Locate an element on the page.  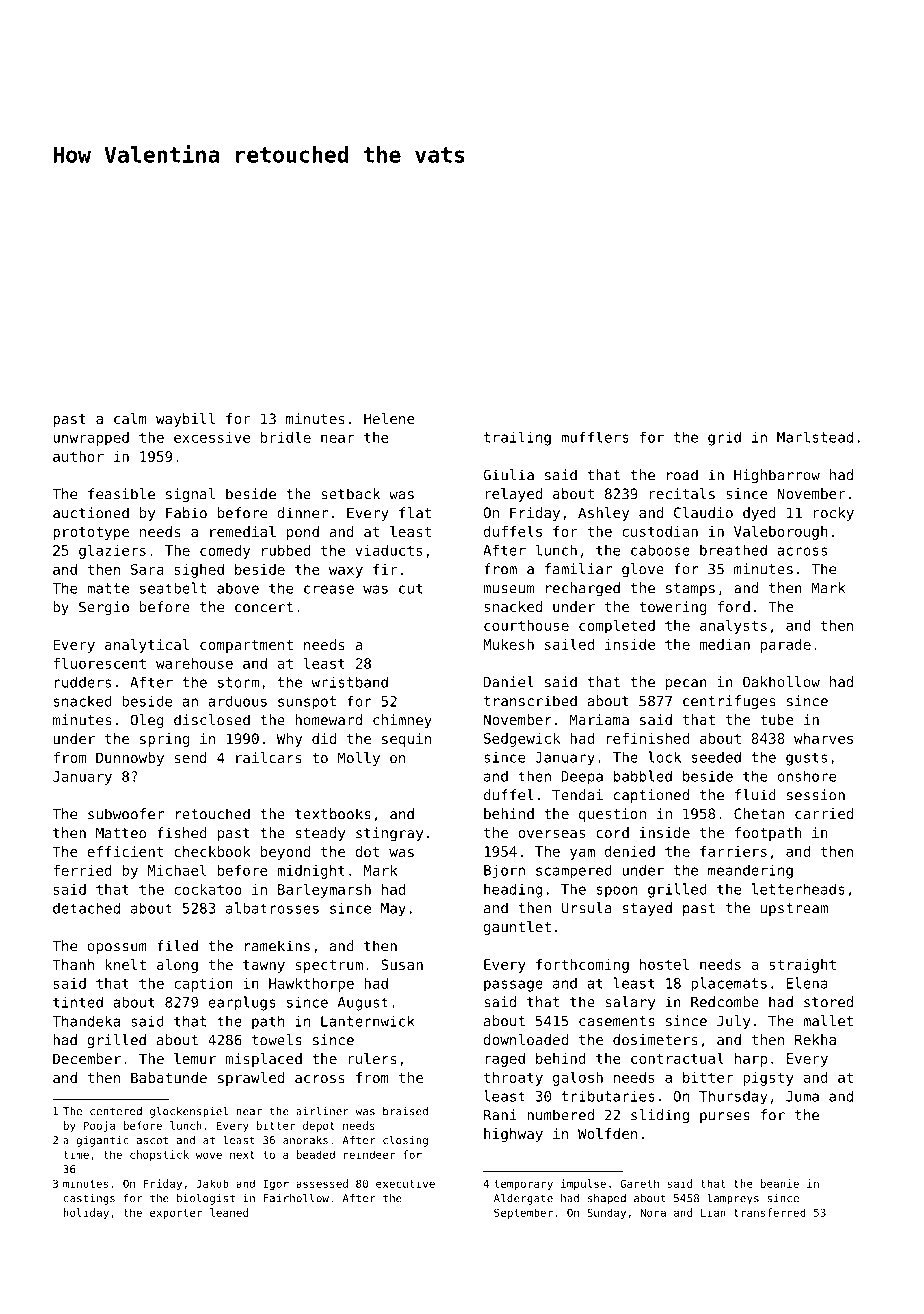
warehouse is located at coordinates (194, 663).
